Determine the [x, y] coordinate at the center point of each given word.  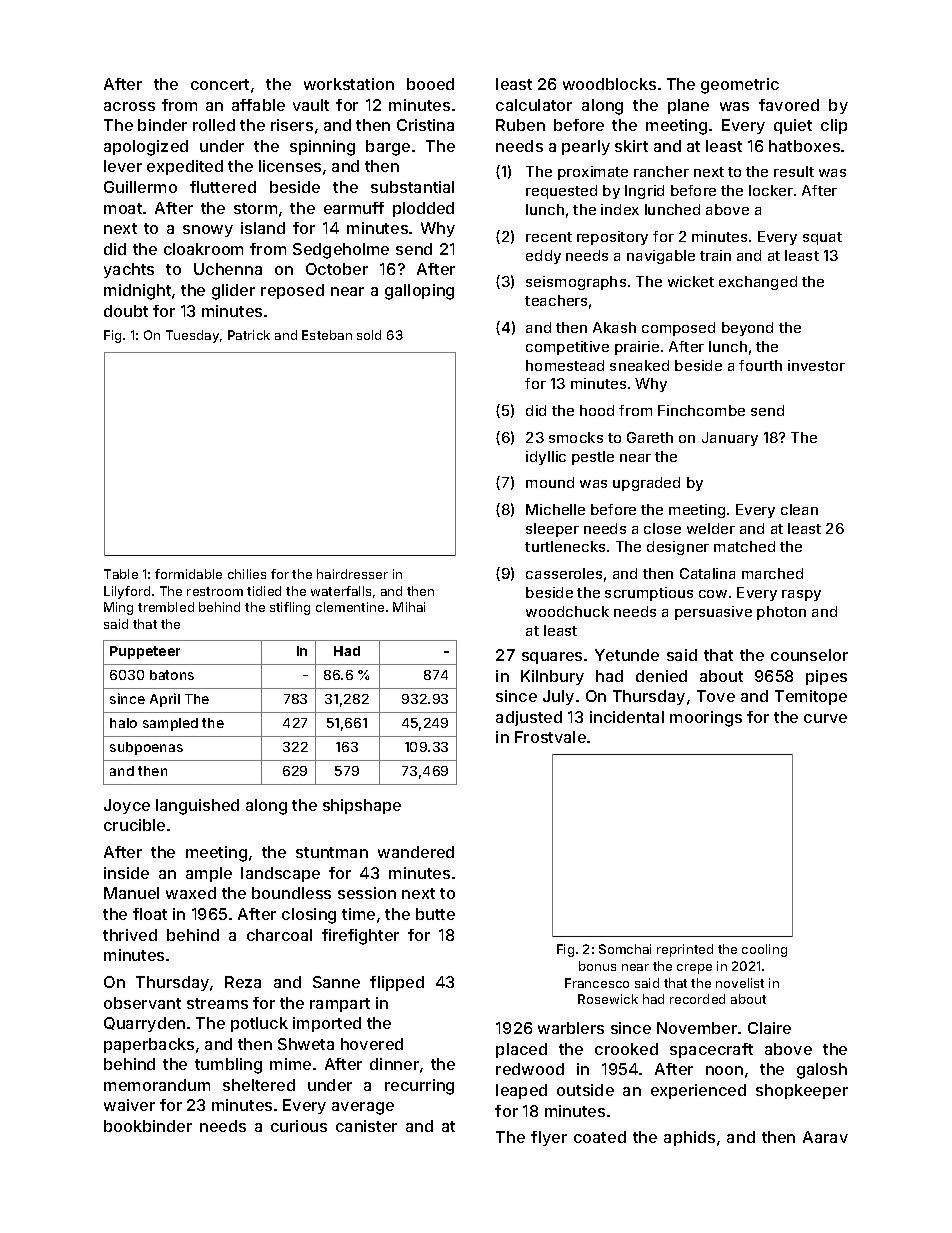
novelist [740, 983]
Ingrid [644, 192]
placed [521, 1050]
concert [220, 84]
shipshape [362, 806]
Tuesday [192, 336]
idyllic [546, 458]
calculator [534, 105]
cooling [764, 950]
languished [197, 807]
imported [327, 1024]
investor [816, 365]
